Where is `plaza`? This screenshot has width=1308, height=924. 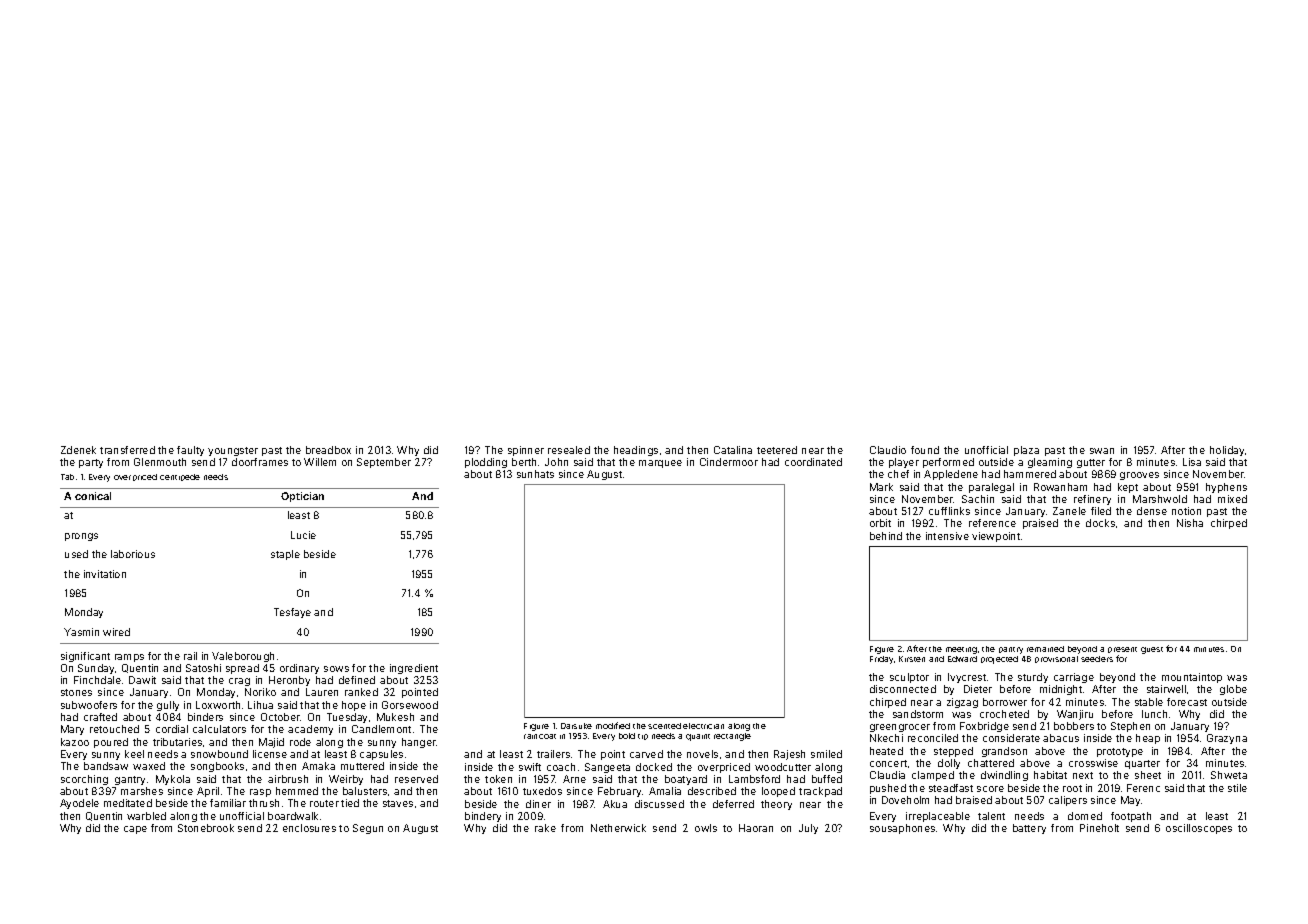 plaza is located at coordinates (1026, 451).
